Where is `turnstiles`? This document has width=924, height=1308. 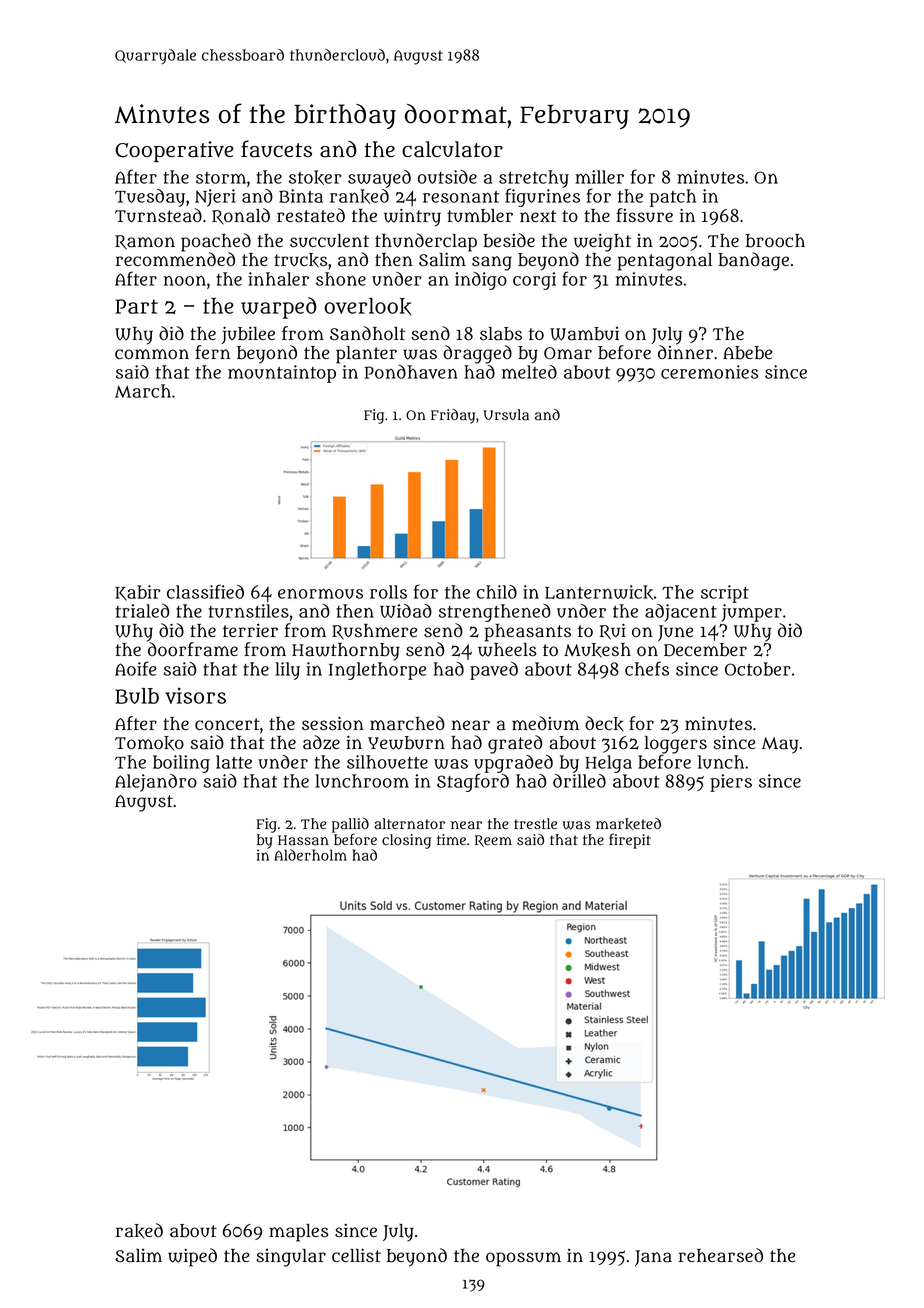
turnstiles is located at coordinates (249, 611).
